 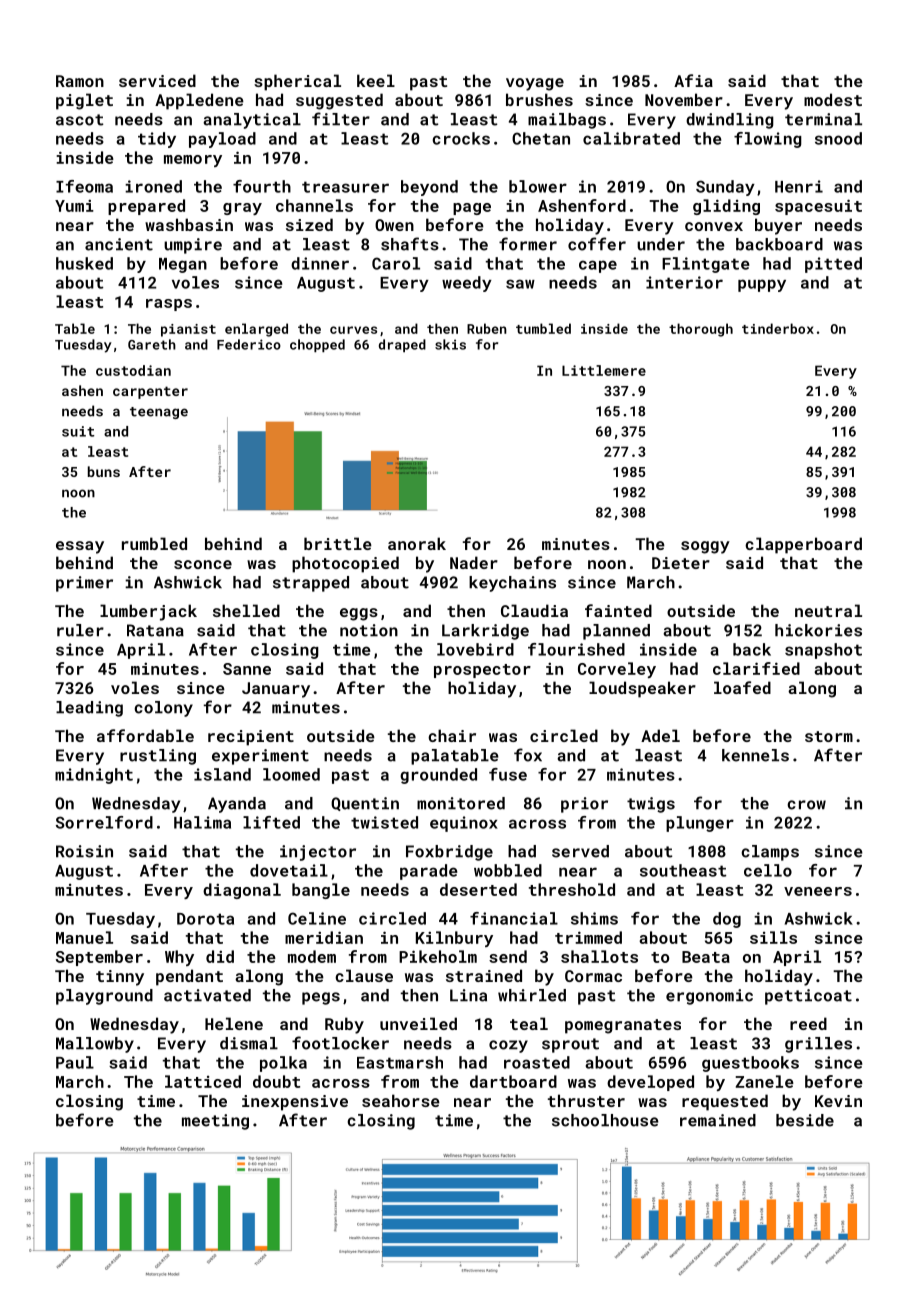 I want to click on teenage, so click(x=159, y=413).
